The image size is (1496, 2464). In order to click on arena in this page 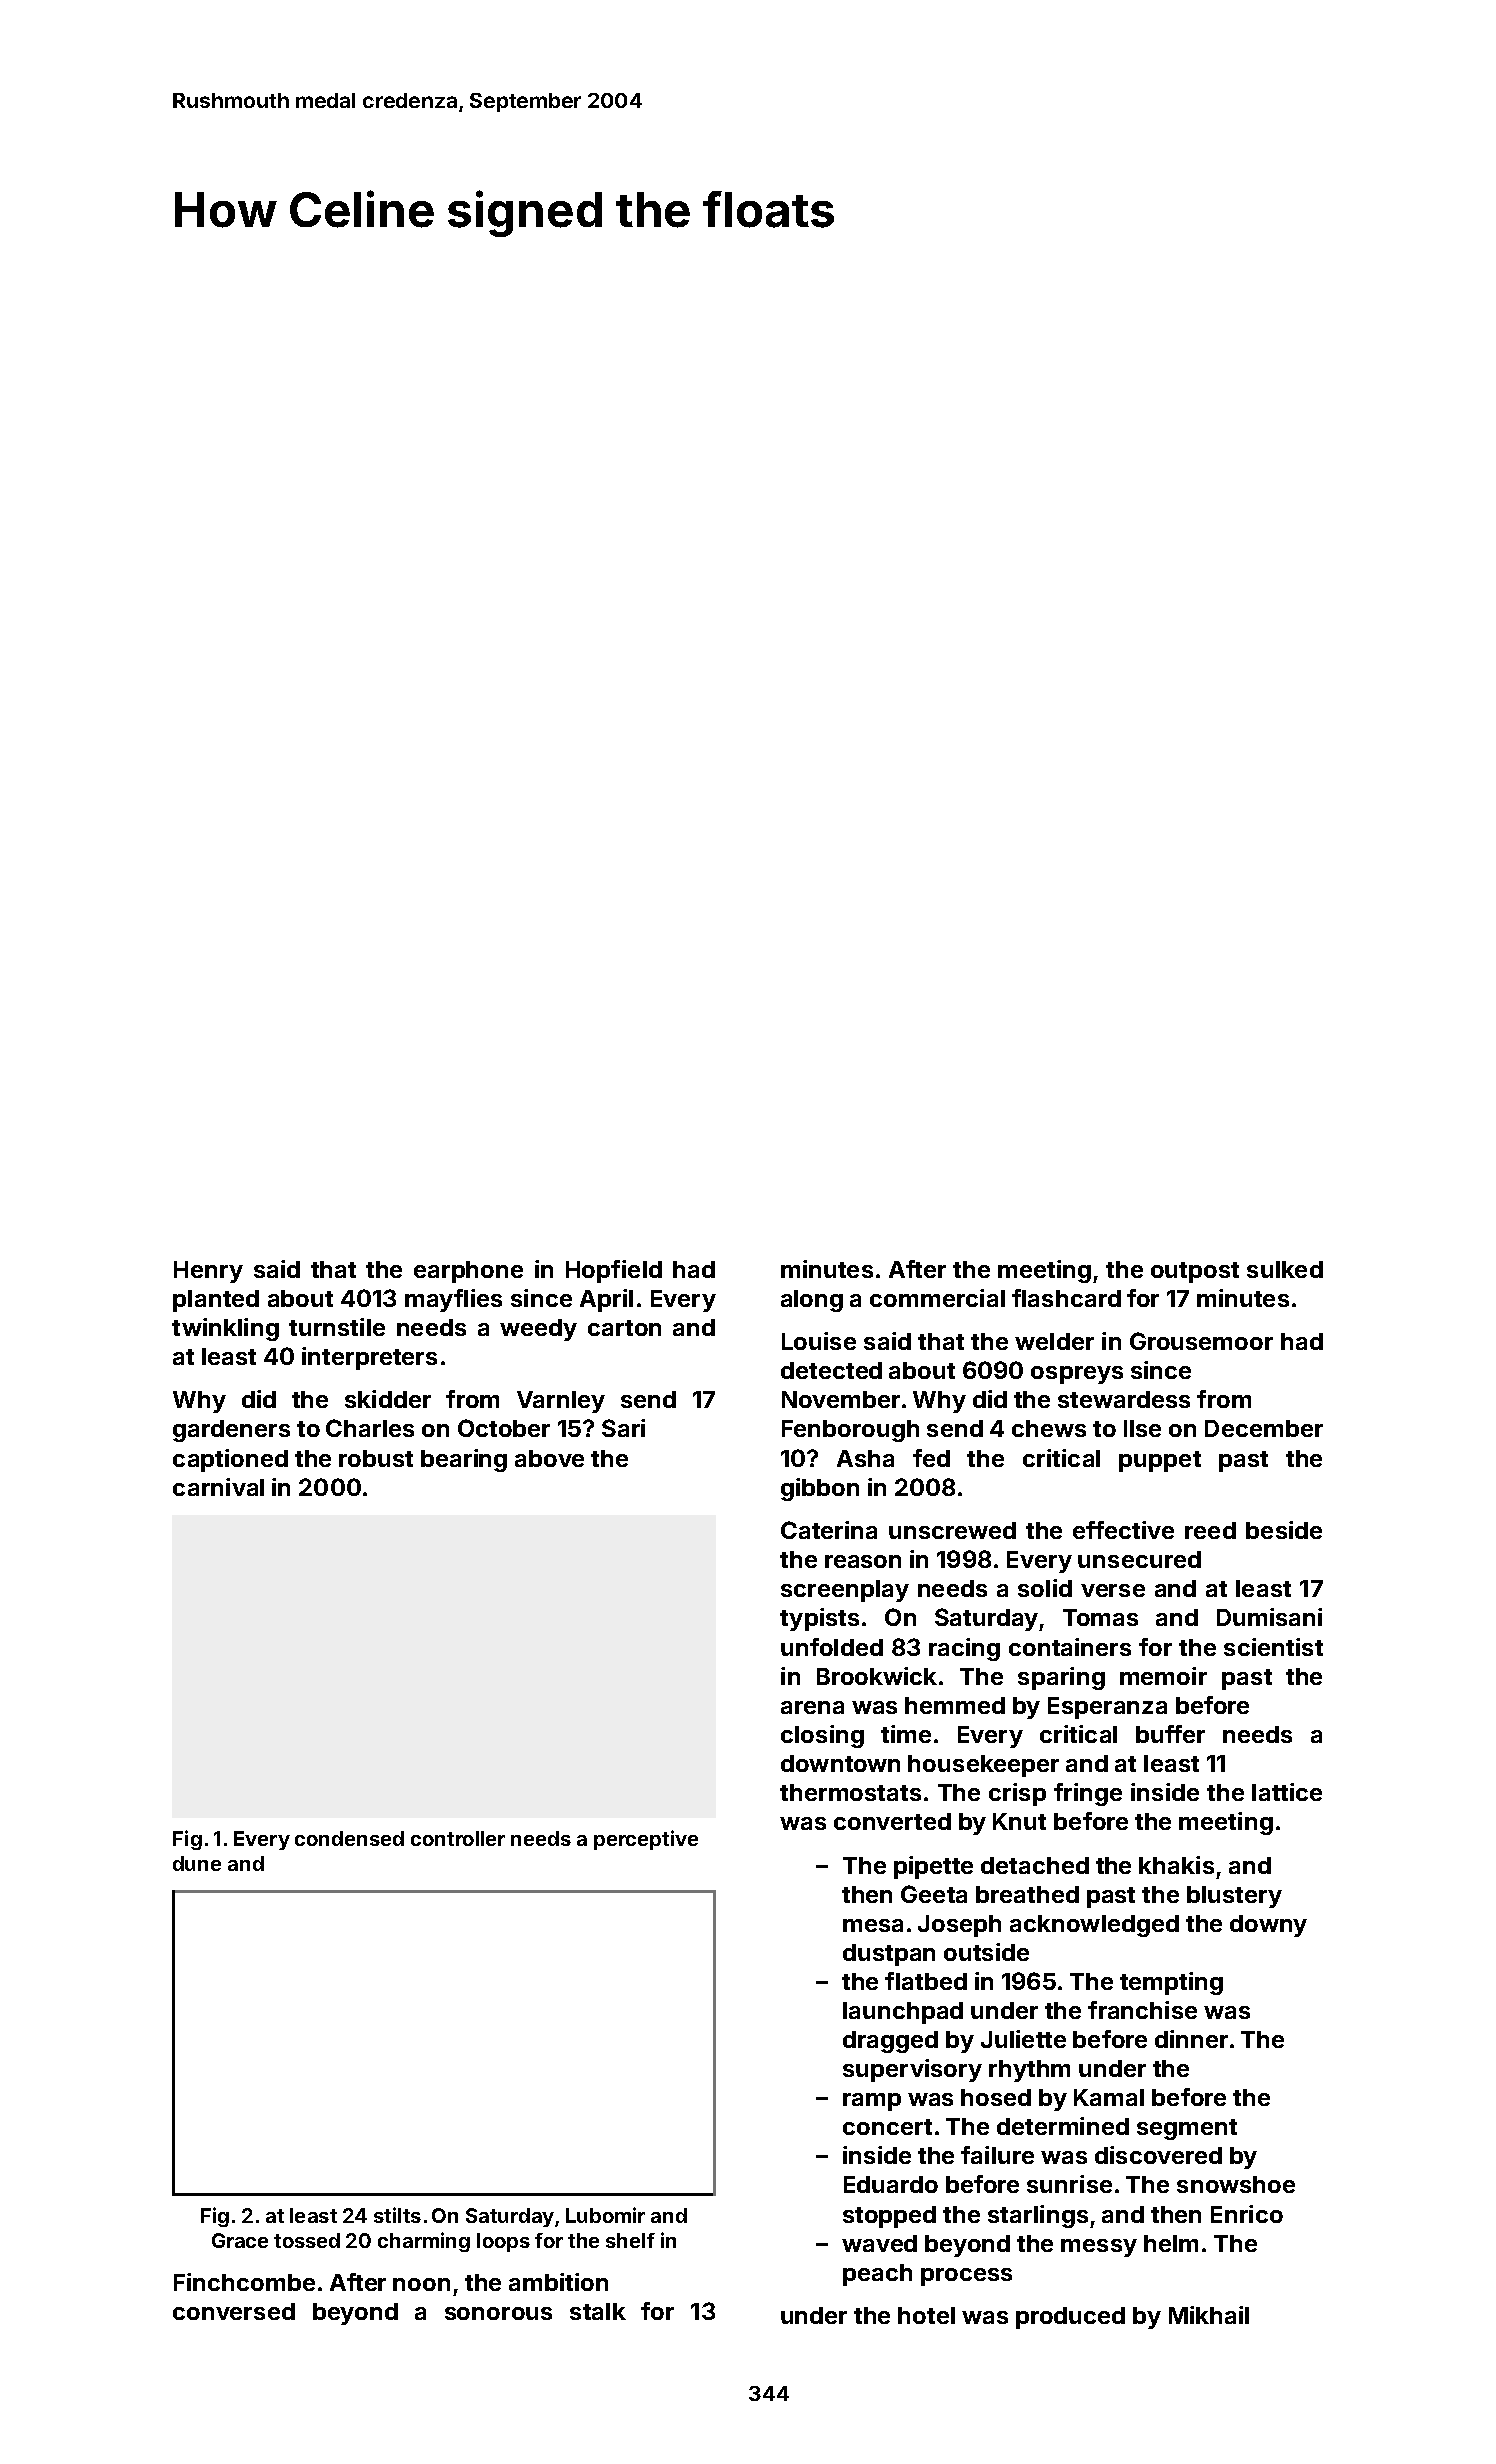, I will do `click(812, 1707)`.
